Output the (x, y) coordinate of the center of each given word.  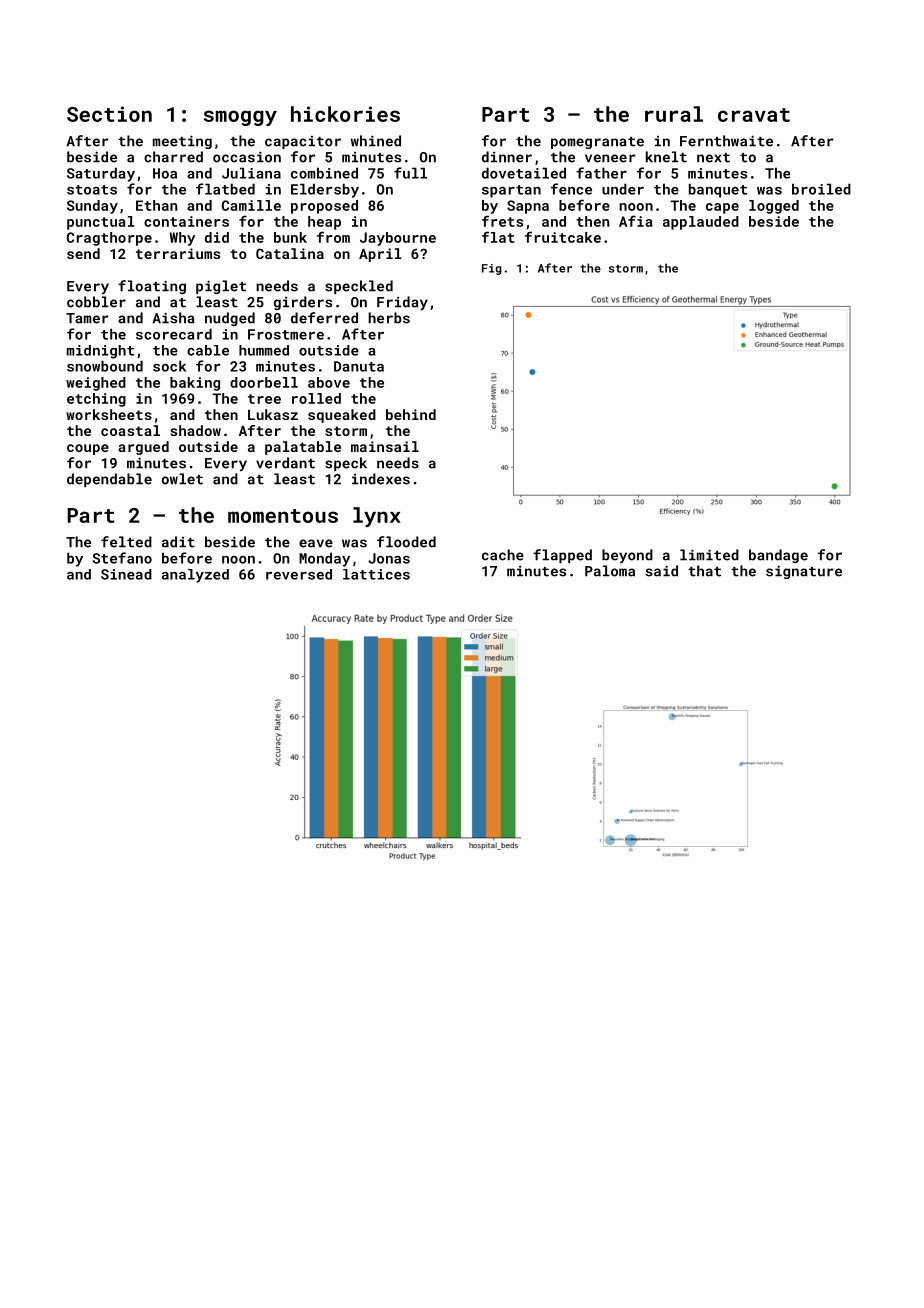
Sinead (126, 574)
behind (411, 414)
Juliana (251, 173)
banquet (718, 190)
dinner (507, 157)
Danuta (359, 366)
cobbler (96, 302)
